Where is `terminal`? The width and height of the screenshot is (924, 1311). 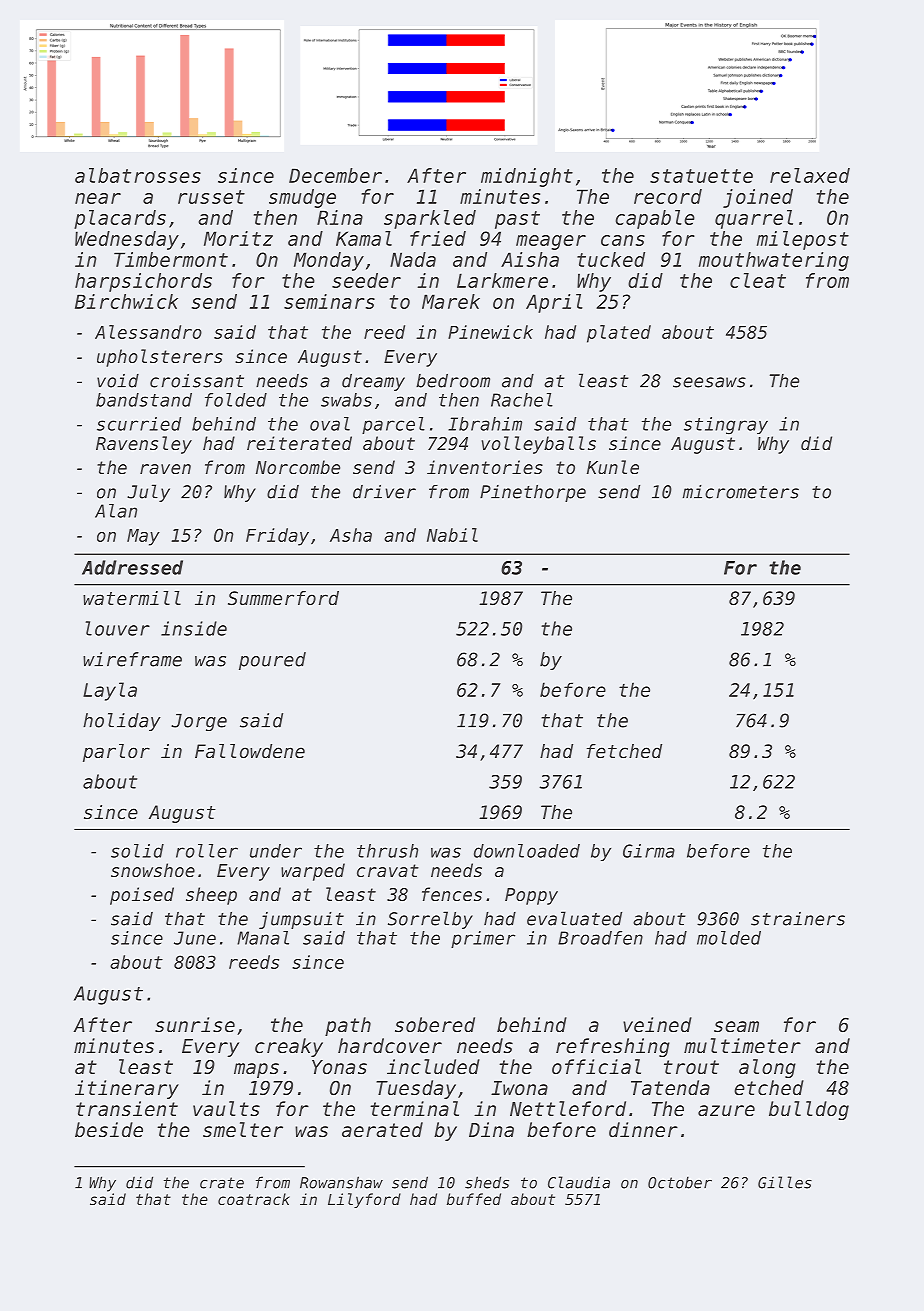 terminal is located at coordinates (414, 1108).
